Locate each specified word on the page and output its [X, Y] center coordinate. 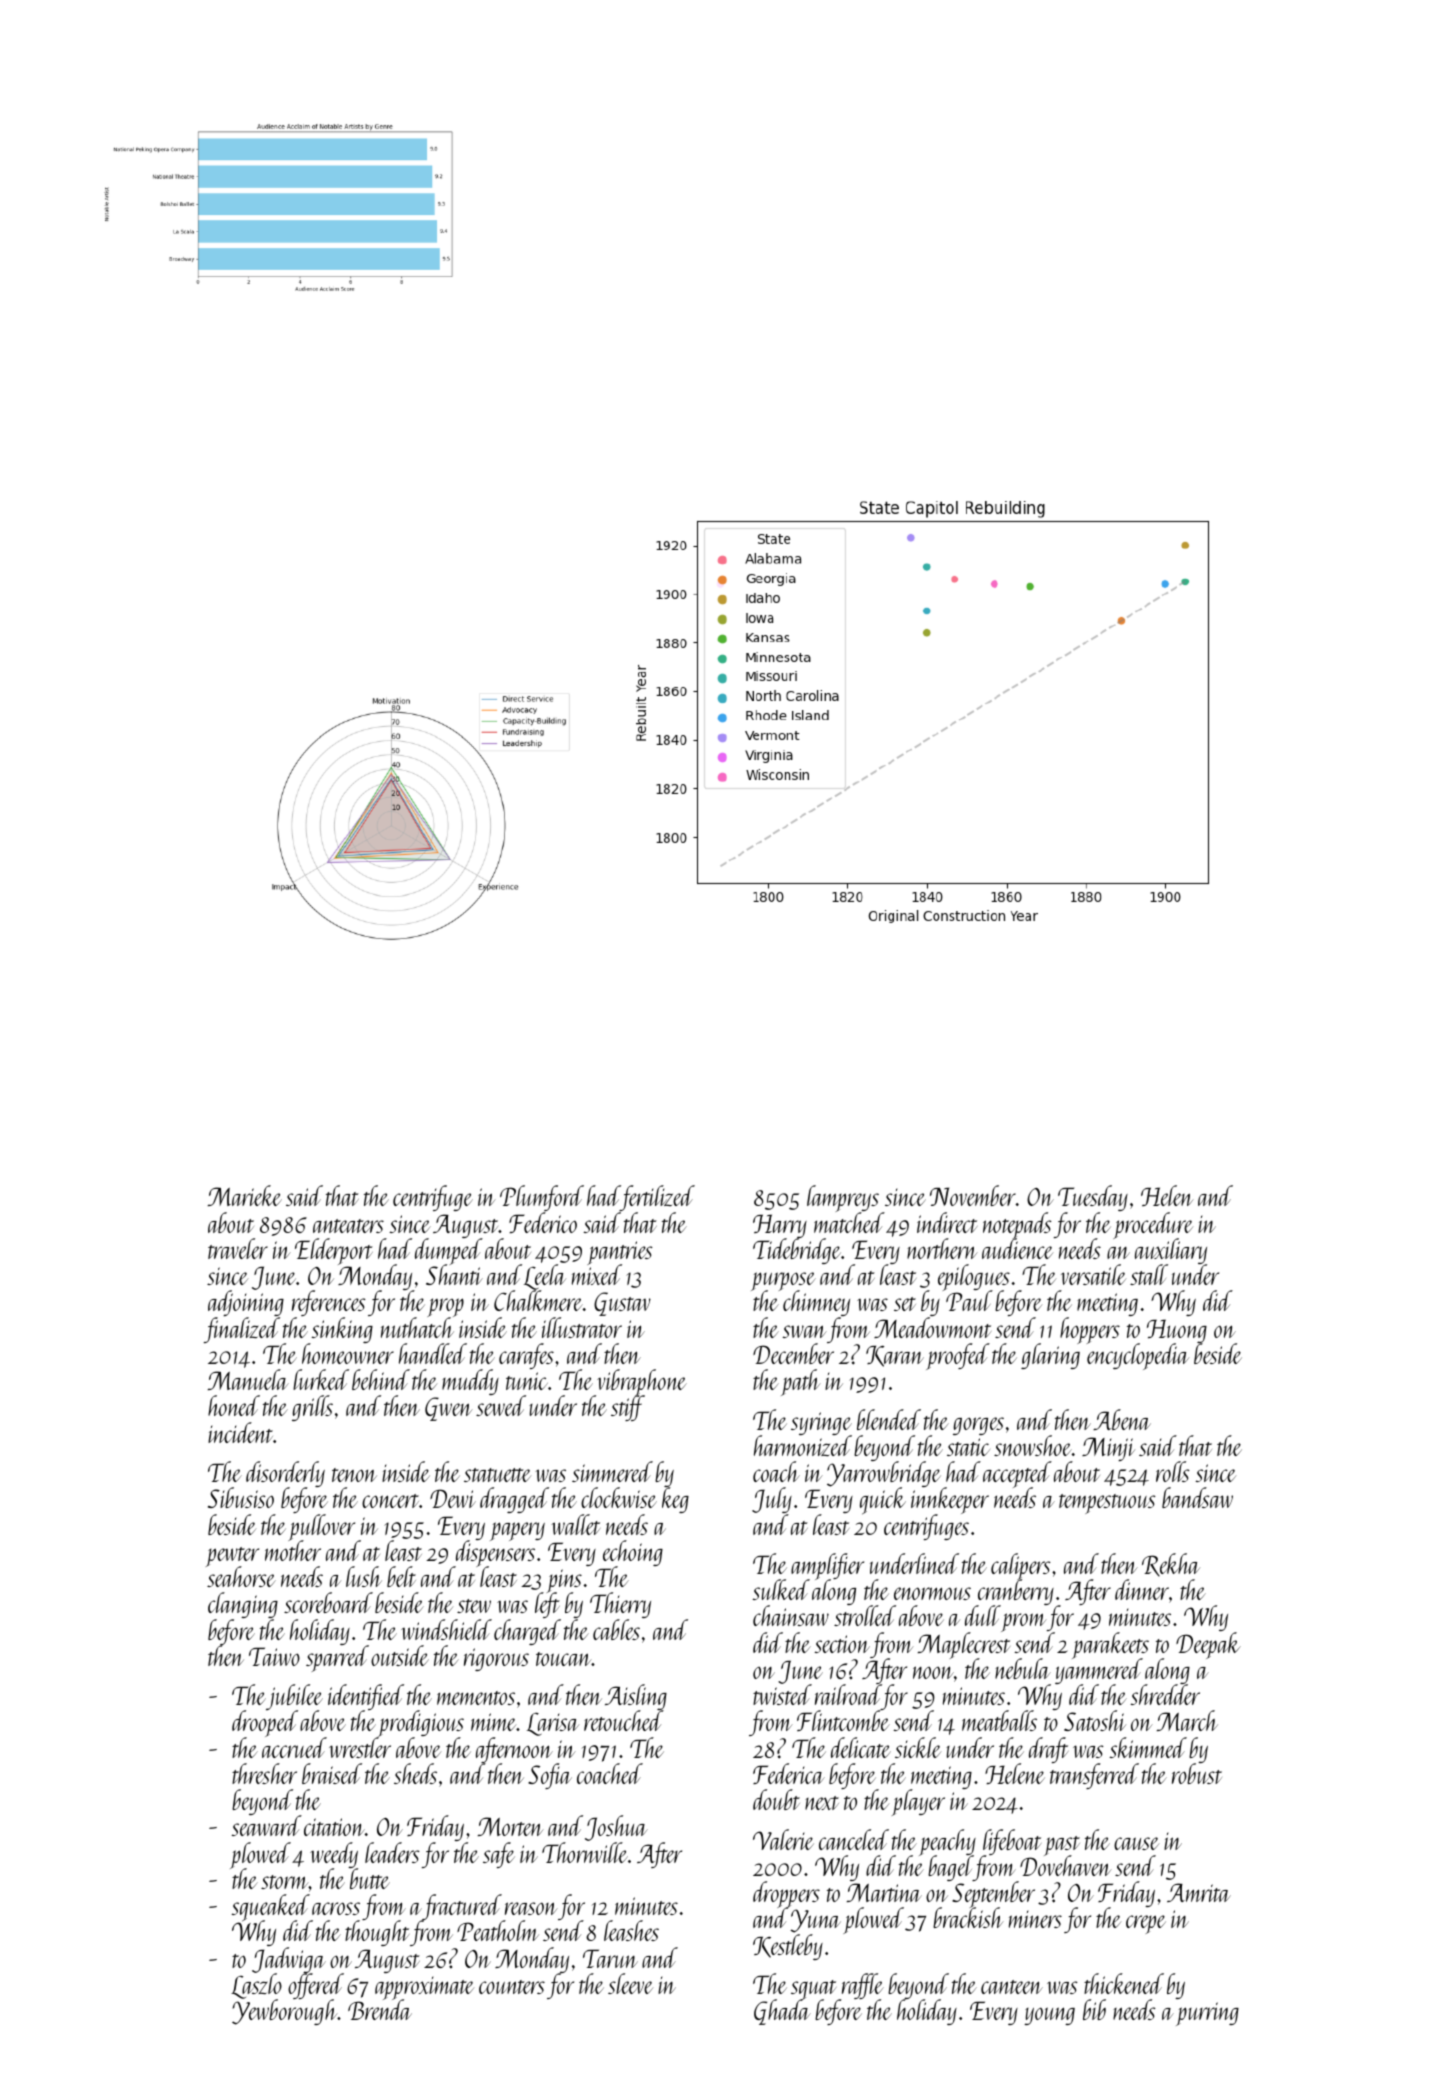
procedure [1153, 1225]
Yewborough [285, 2012]
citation [334, 1827]
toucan [564, 1659]
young [1049, 2016]
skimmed [1148, 1747]
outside [400, 1655]
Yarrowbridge [884, 1475]
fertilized [657, 1198]
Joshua [616, 1828]
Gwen [449, 1409]
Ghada [782, 2013]
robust [1197, 1774]
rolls [1173, 1471]
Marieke [245, 1195]
